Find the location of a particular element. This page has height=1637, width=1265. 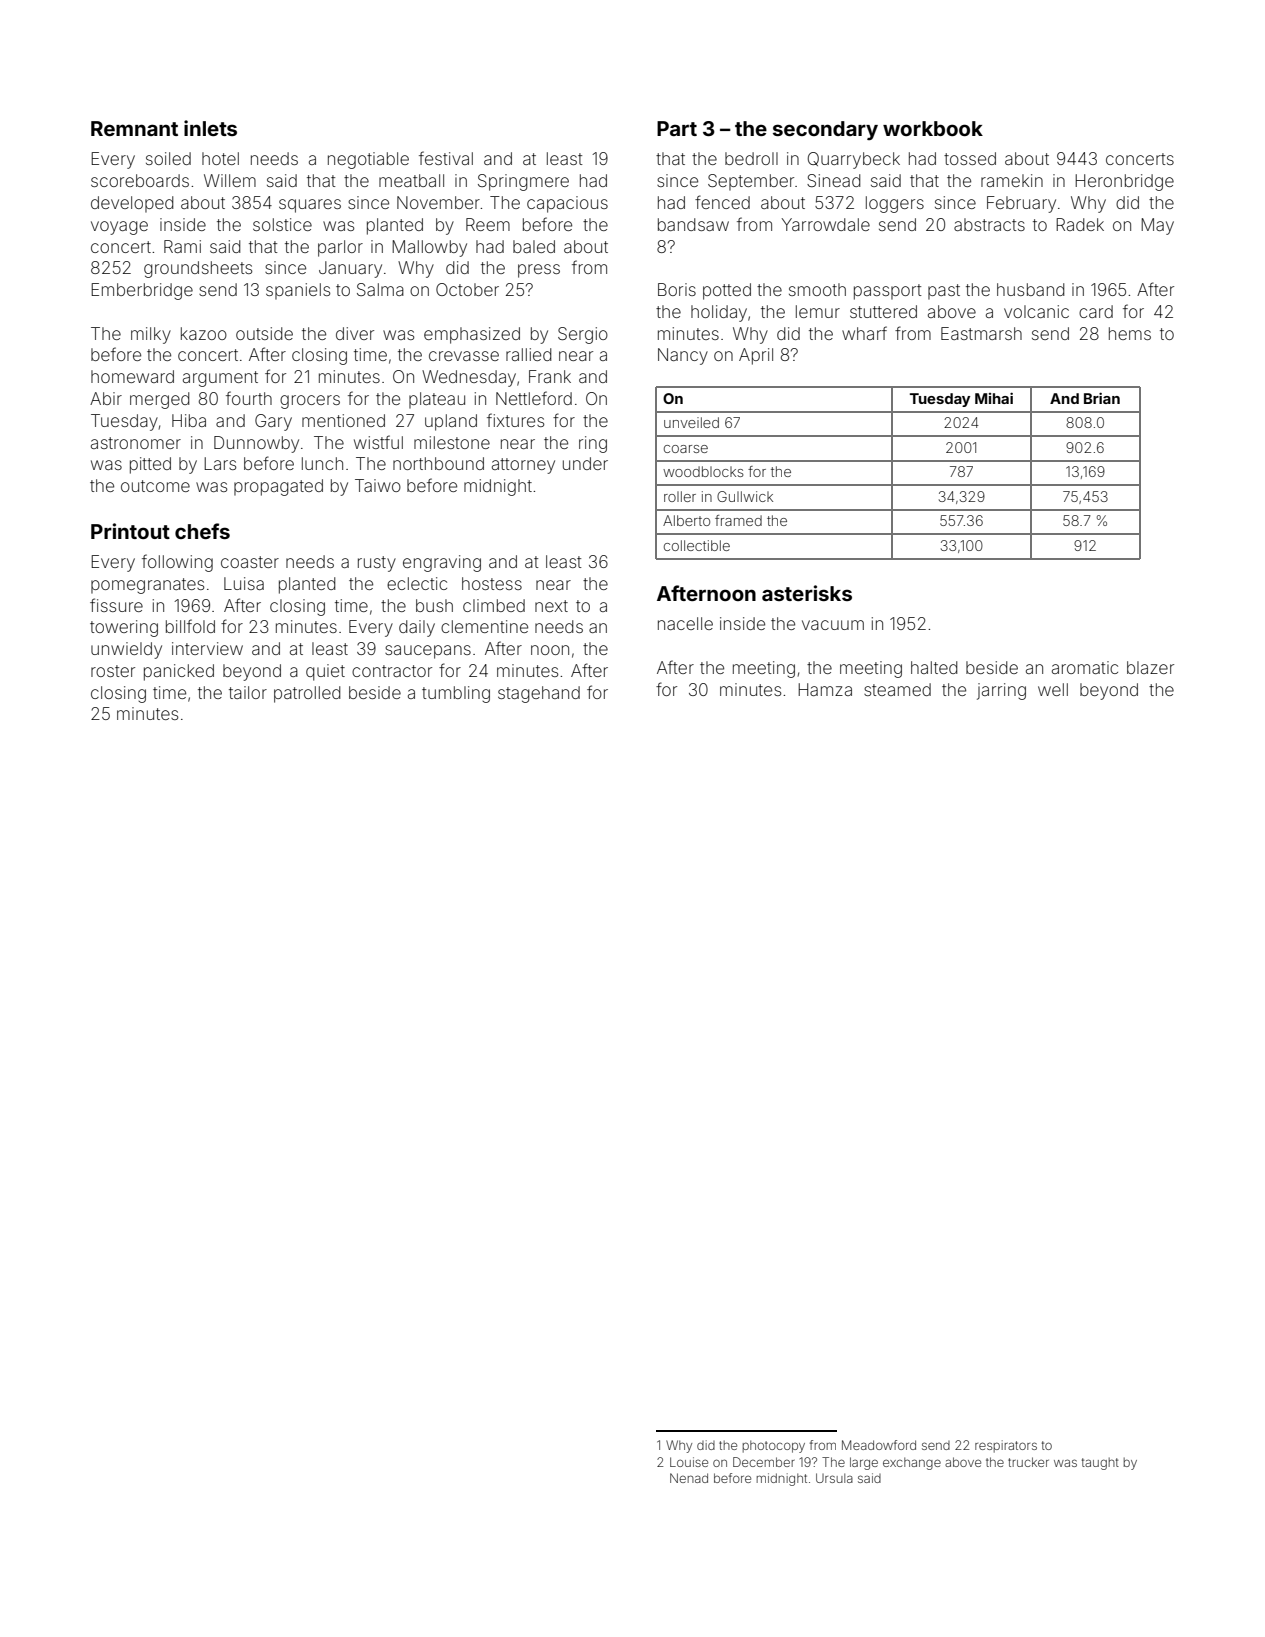

tailor is located at coordinates (248, 692).
